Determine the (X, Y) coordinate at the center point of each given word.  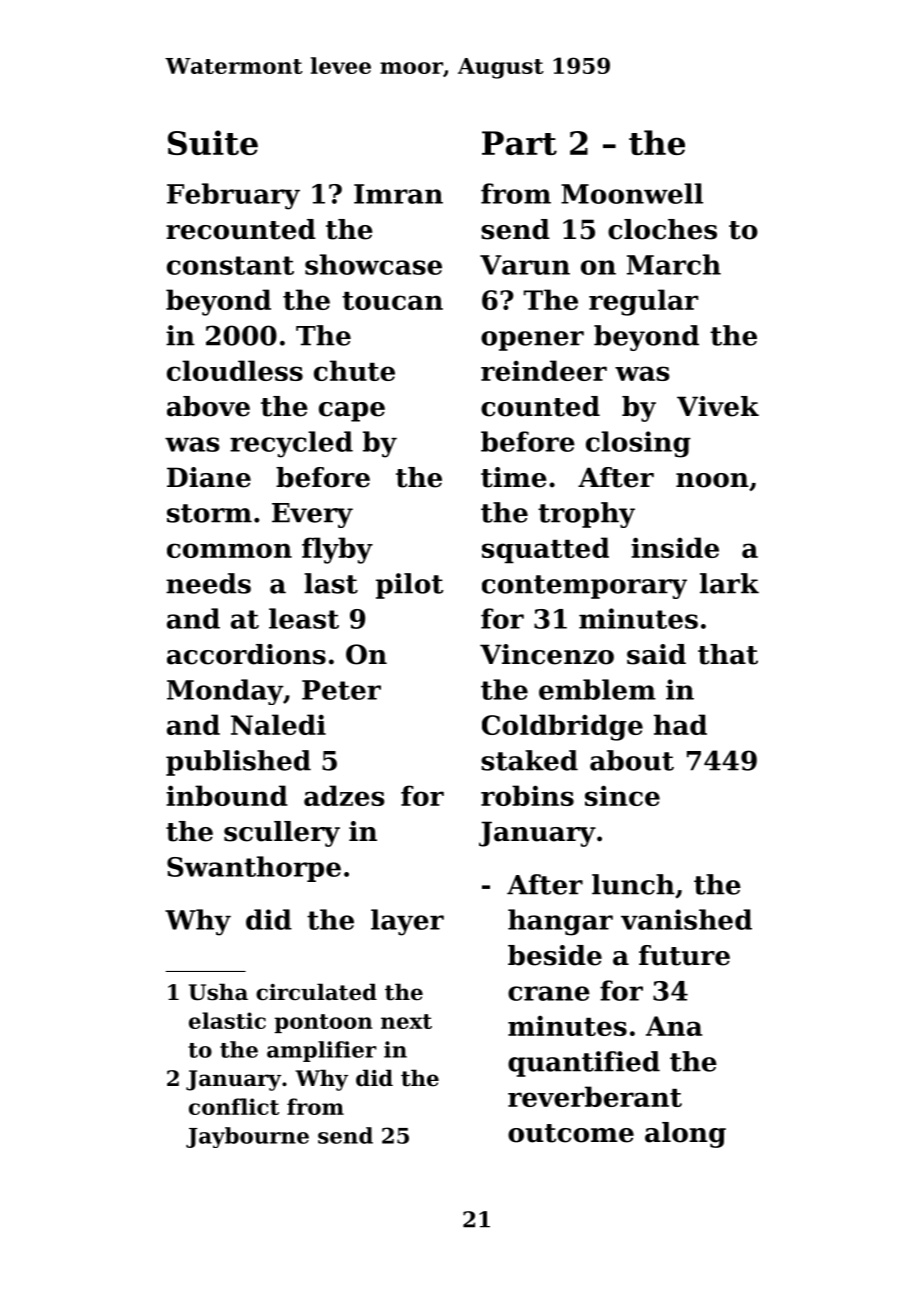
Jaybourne (247, 1137)
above (208, 406)
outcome (571, 1133)
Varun (525, 265)
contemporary (584, 587)
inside (675, 547)
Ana (674, 1026)
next (406, 1021)
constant (230, 265)
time (514, 477)
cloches (662, 229)
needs (208, 583)
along (685, 1135)
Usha (218, 992)
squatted (545, 550)
